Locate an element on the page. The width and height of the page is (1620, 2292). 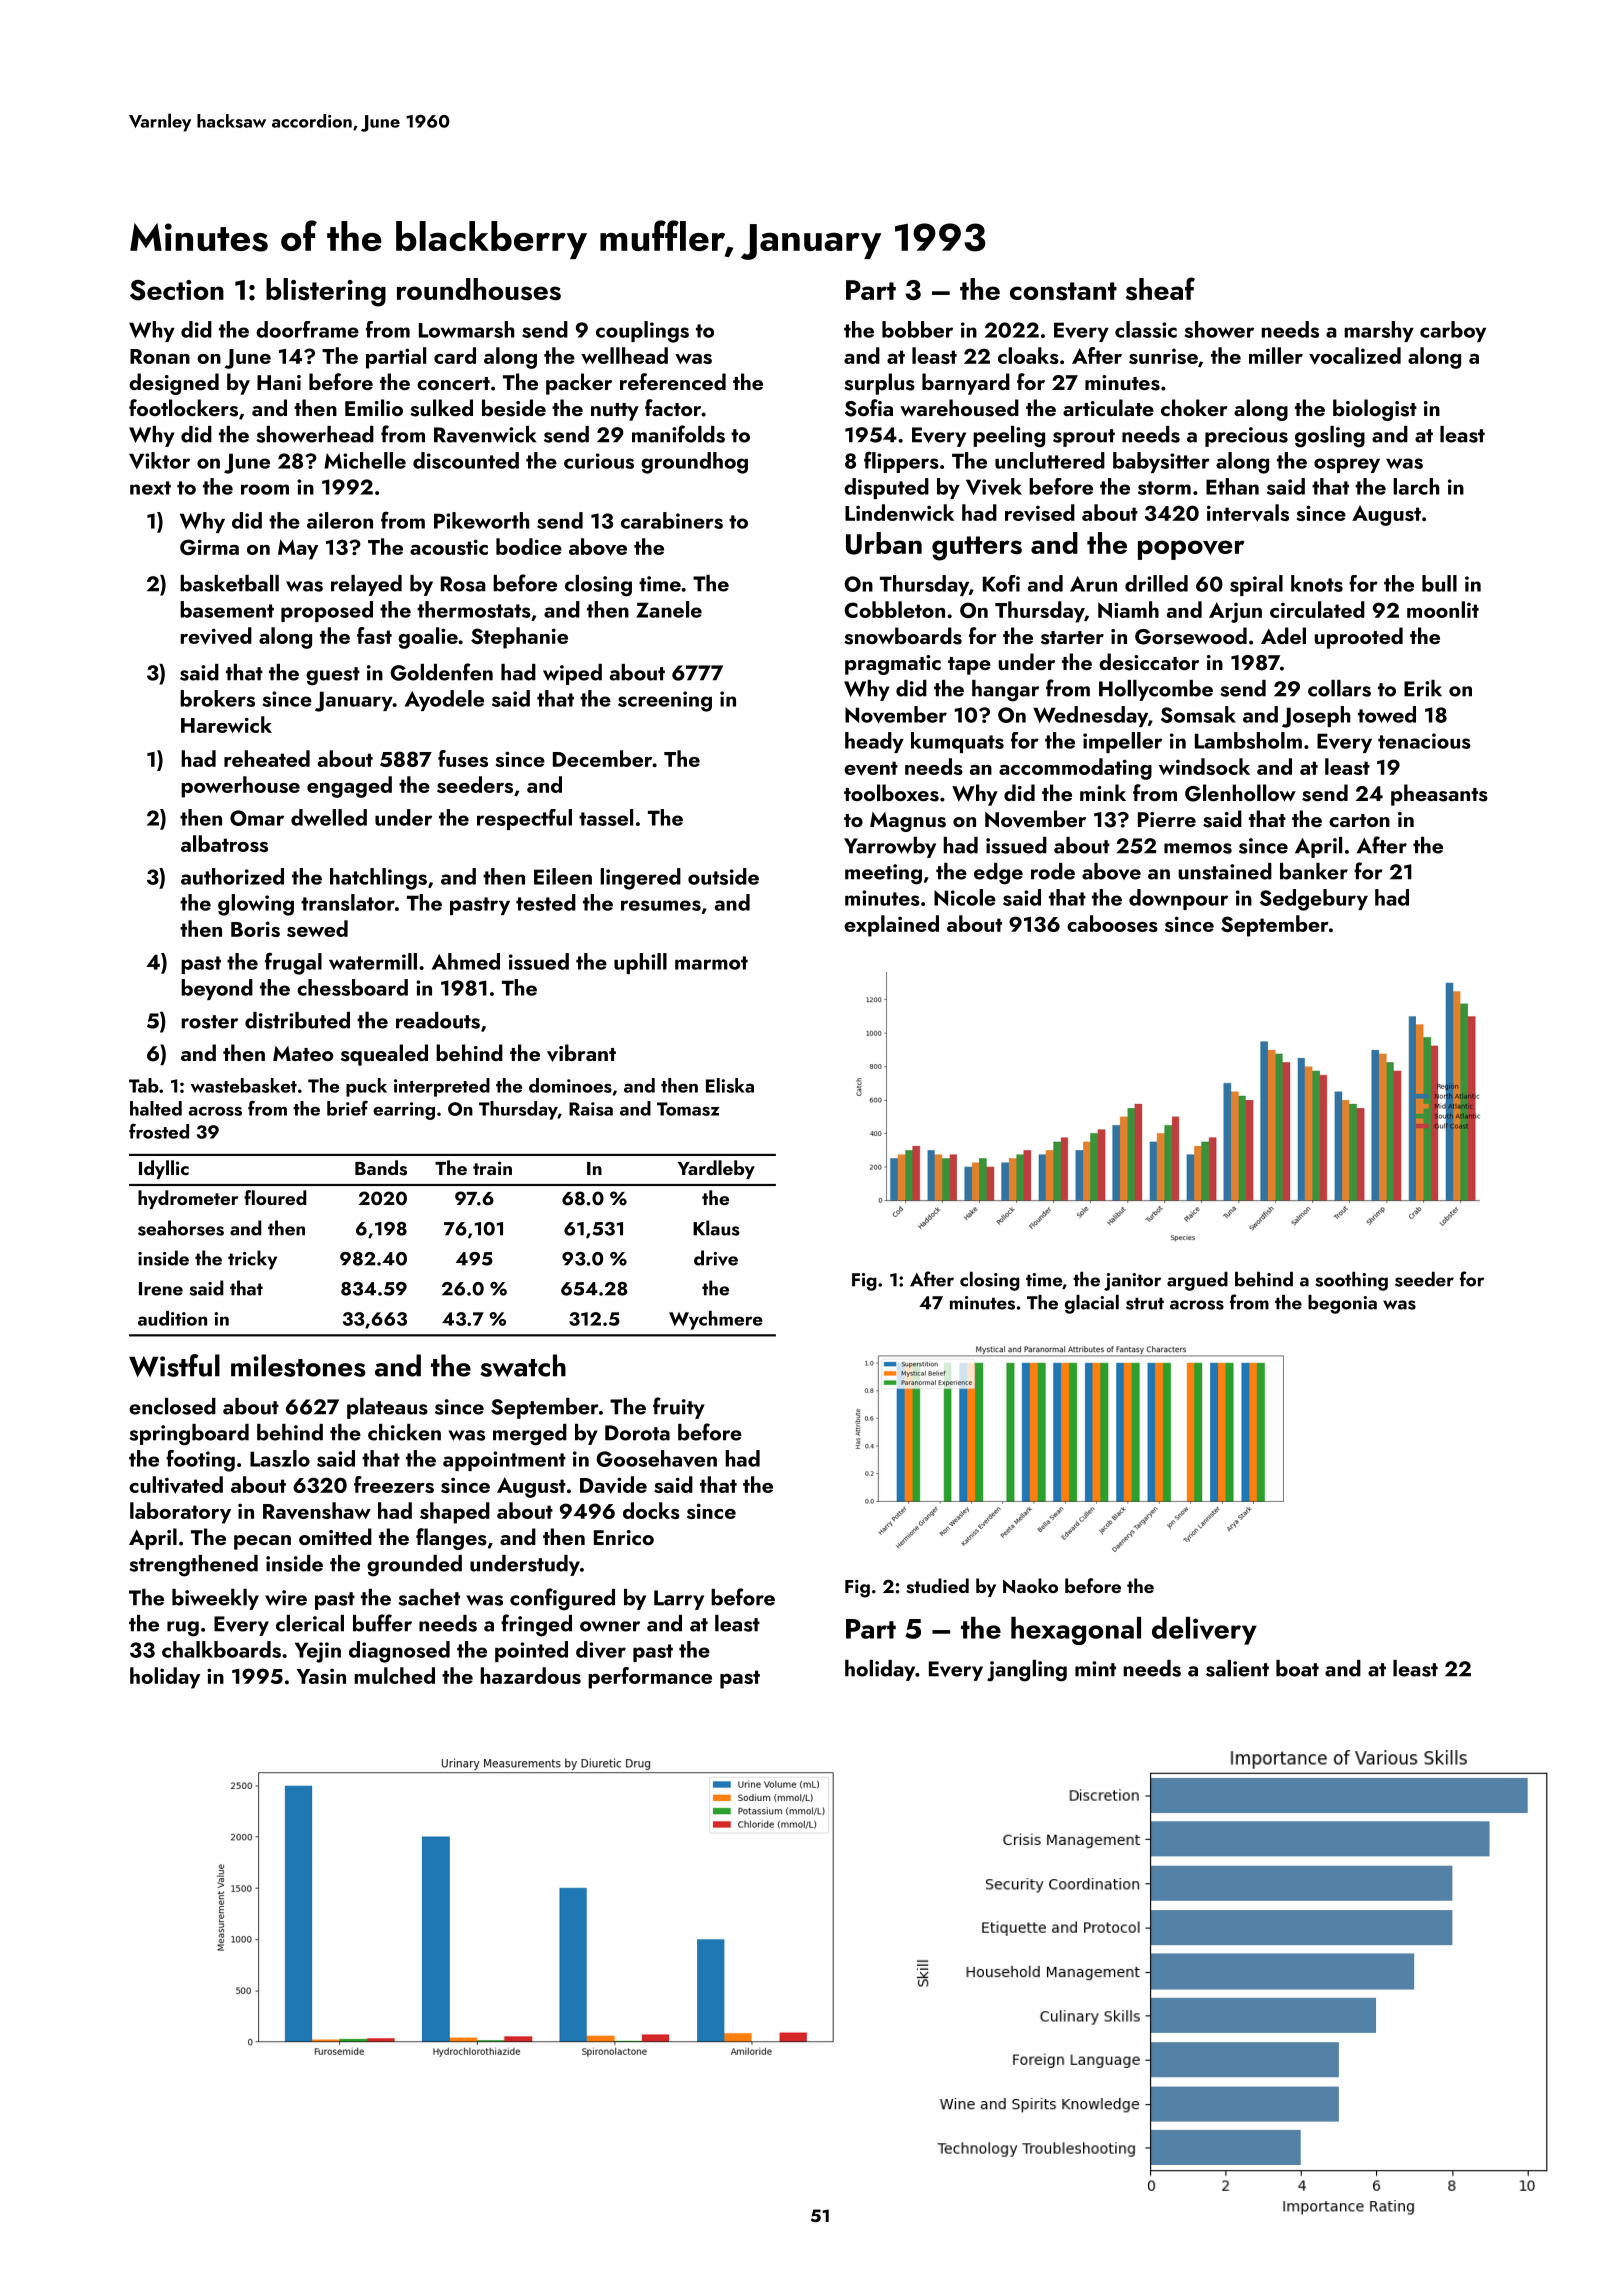
beyond is located at coordinates (217, 989).
